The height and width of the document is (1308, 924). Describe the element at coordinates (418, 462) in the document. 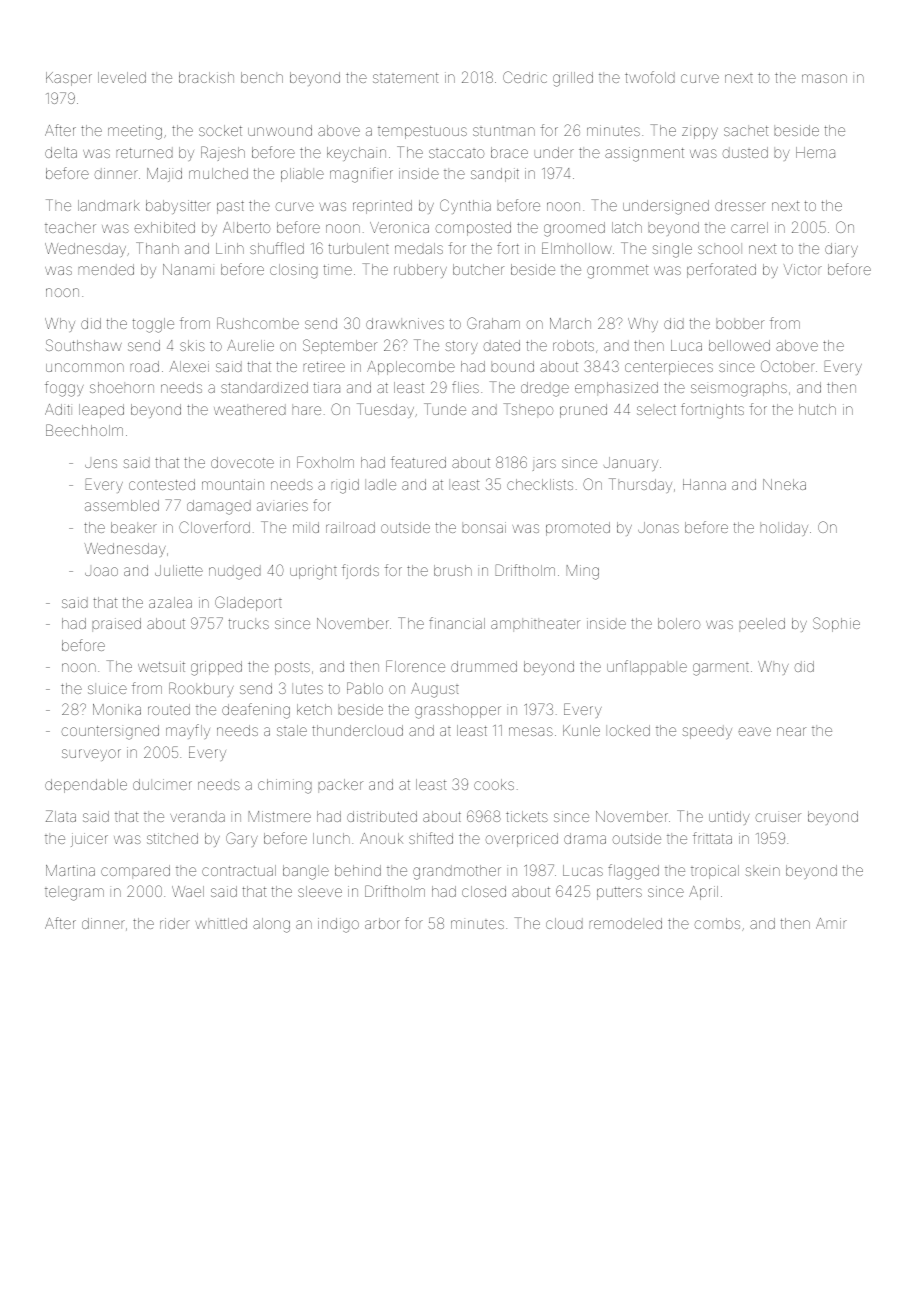

I see `featured` at that location.
